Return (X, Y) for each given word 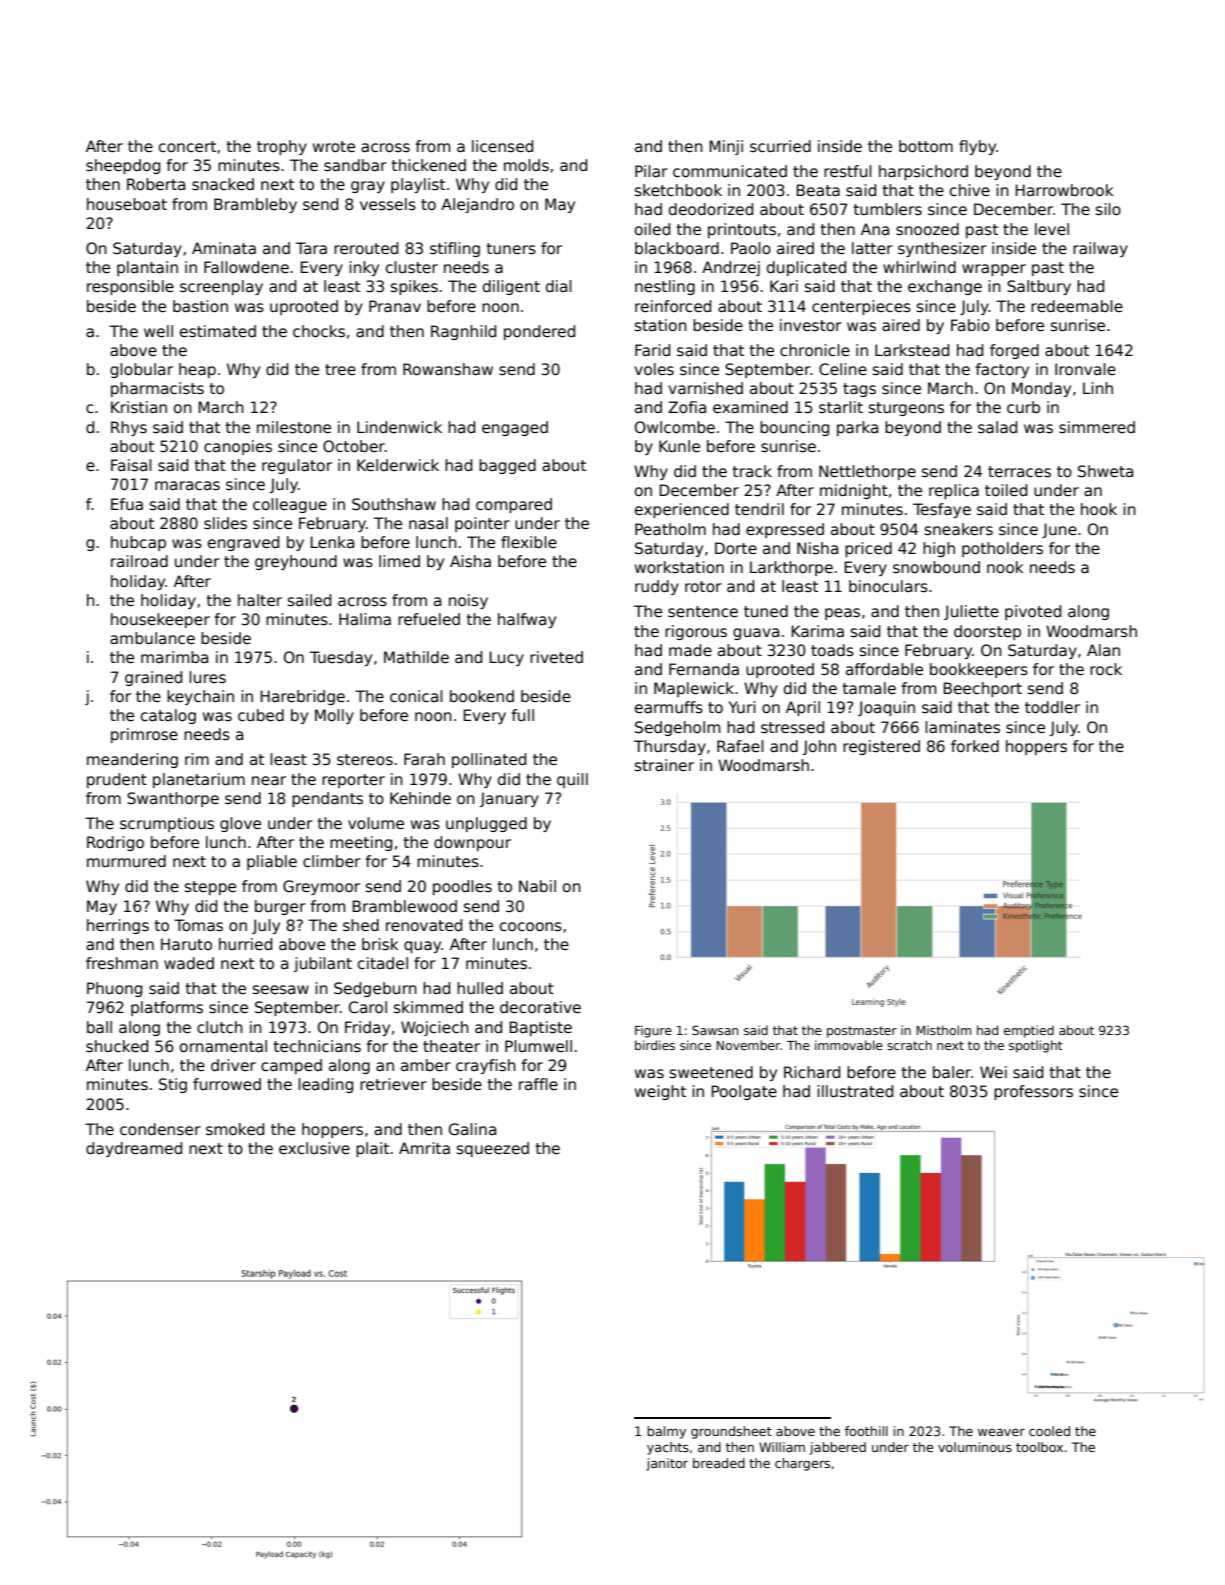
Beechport (982, 689)
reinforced (673, 306)
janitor (667, 1464)
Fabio (970, 325)
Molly (334, 716)
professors (1033, 1092)
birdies (655, 1045)
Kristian (139, 407)
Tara (311, 248)
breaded (719, 1463)
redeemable (1077, 306)
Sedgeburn (375, 989)
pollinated (489, 760)
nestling (665, 287)
